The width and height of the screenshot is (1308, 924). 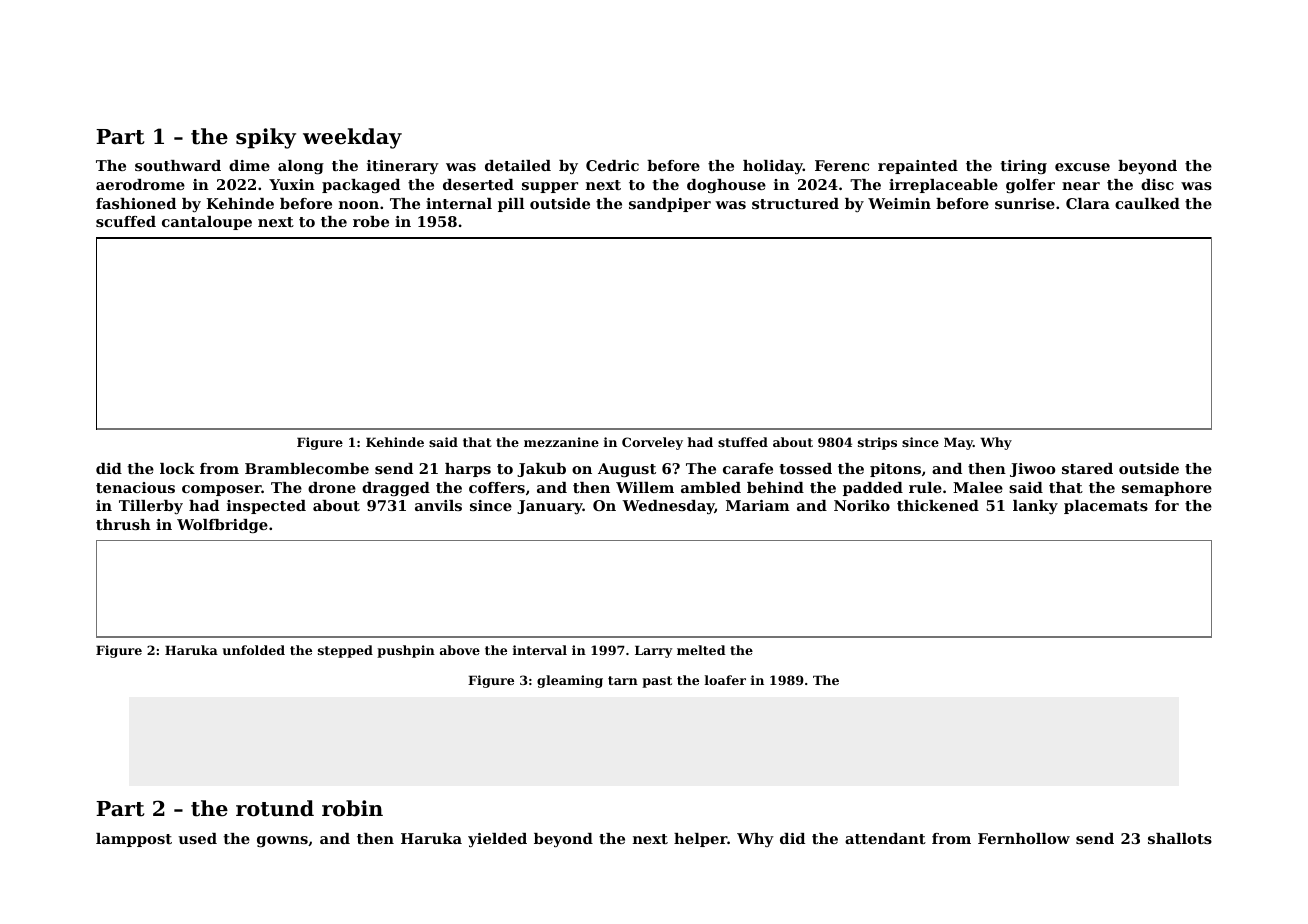 What do you see at coordinates (253, 650) in the screenshot?
I see `unfolded` at bounding box center [253, 650].
